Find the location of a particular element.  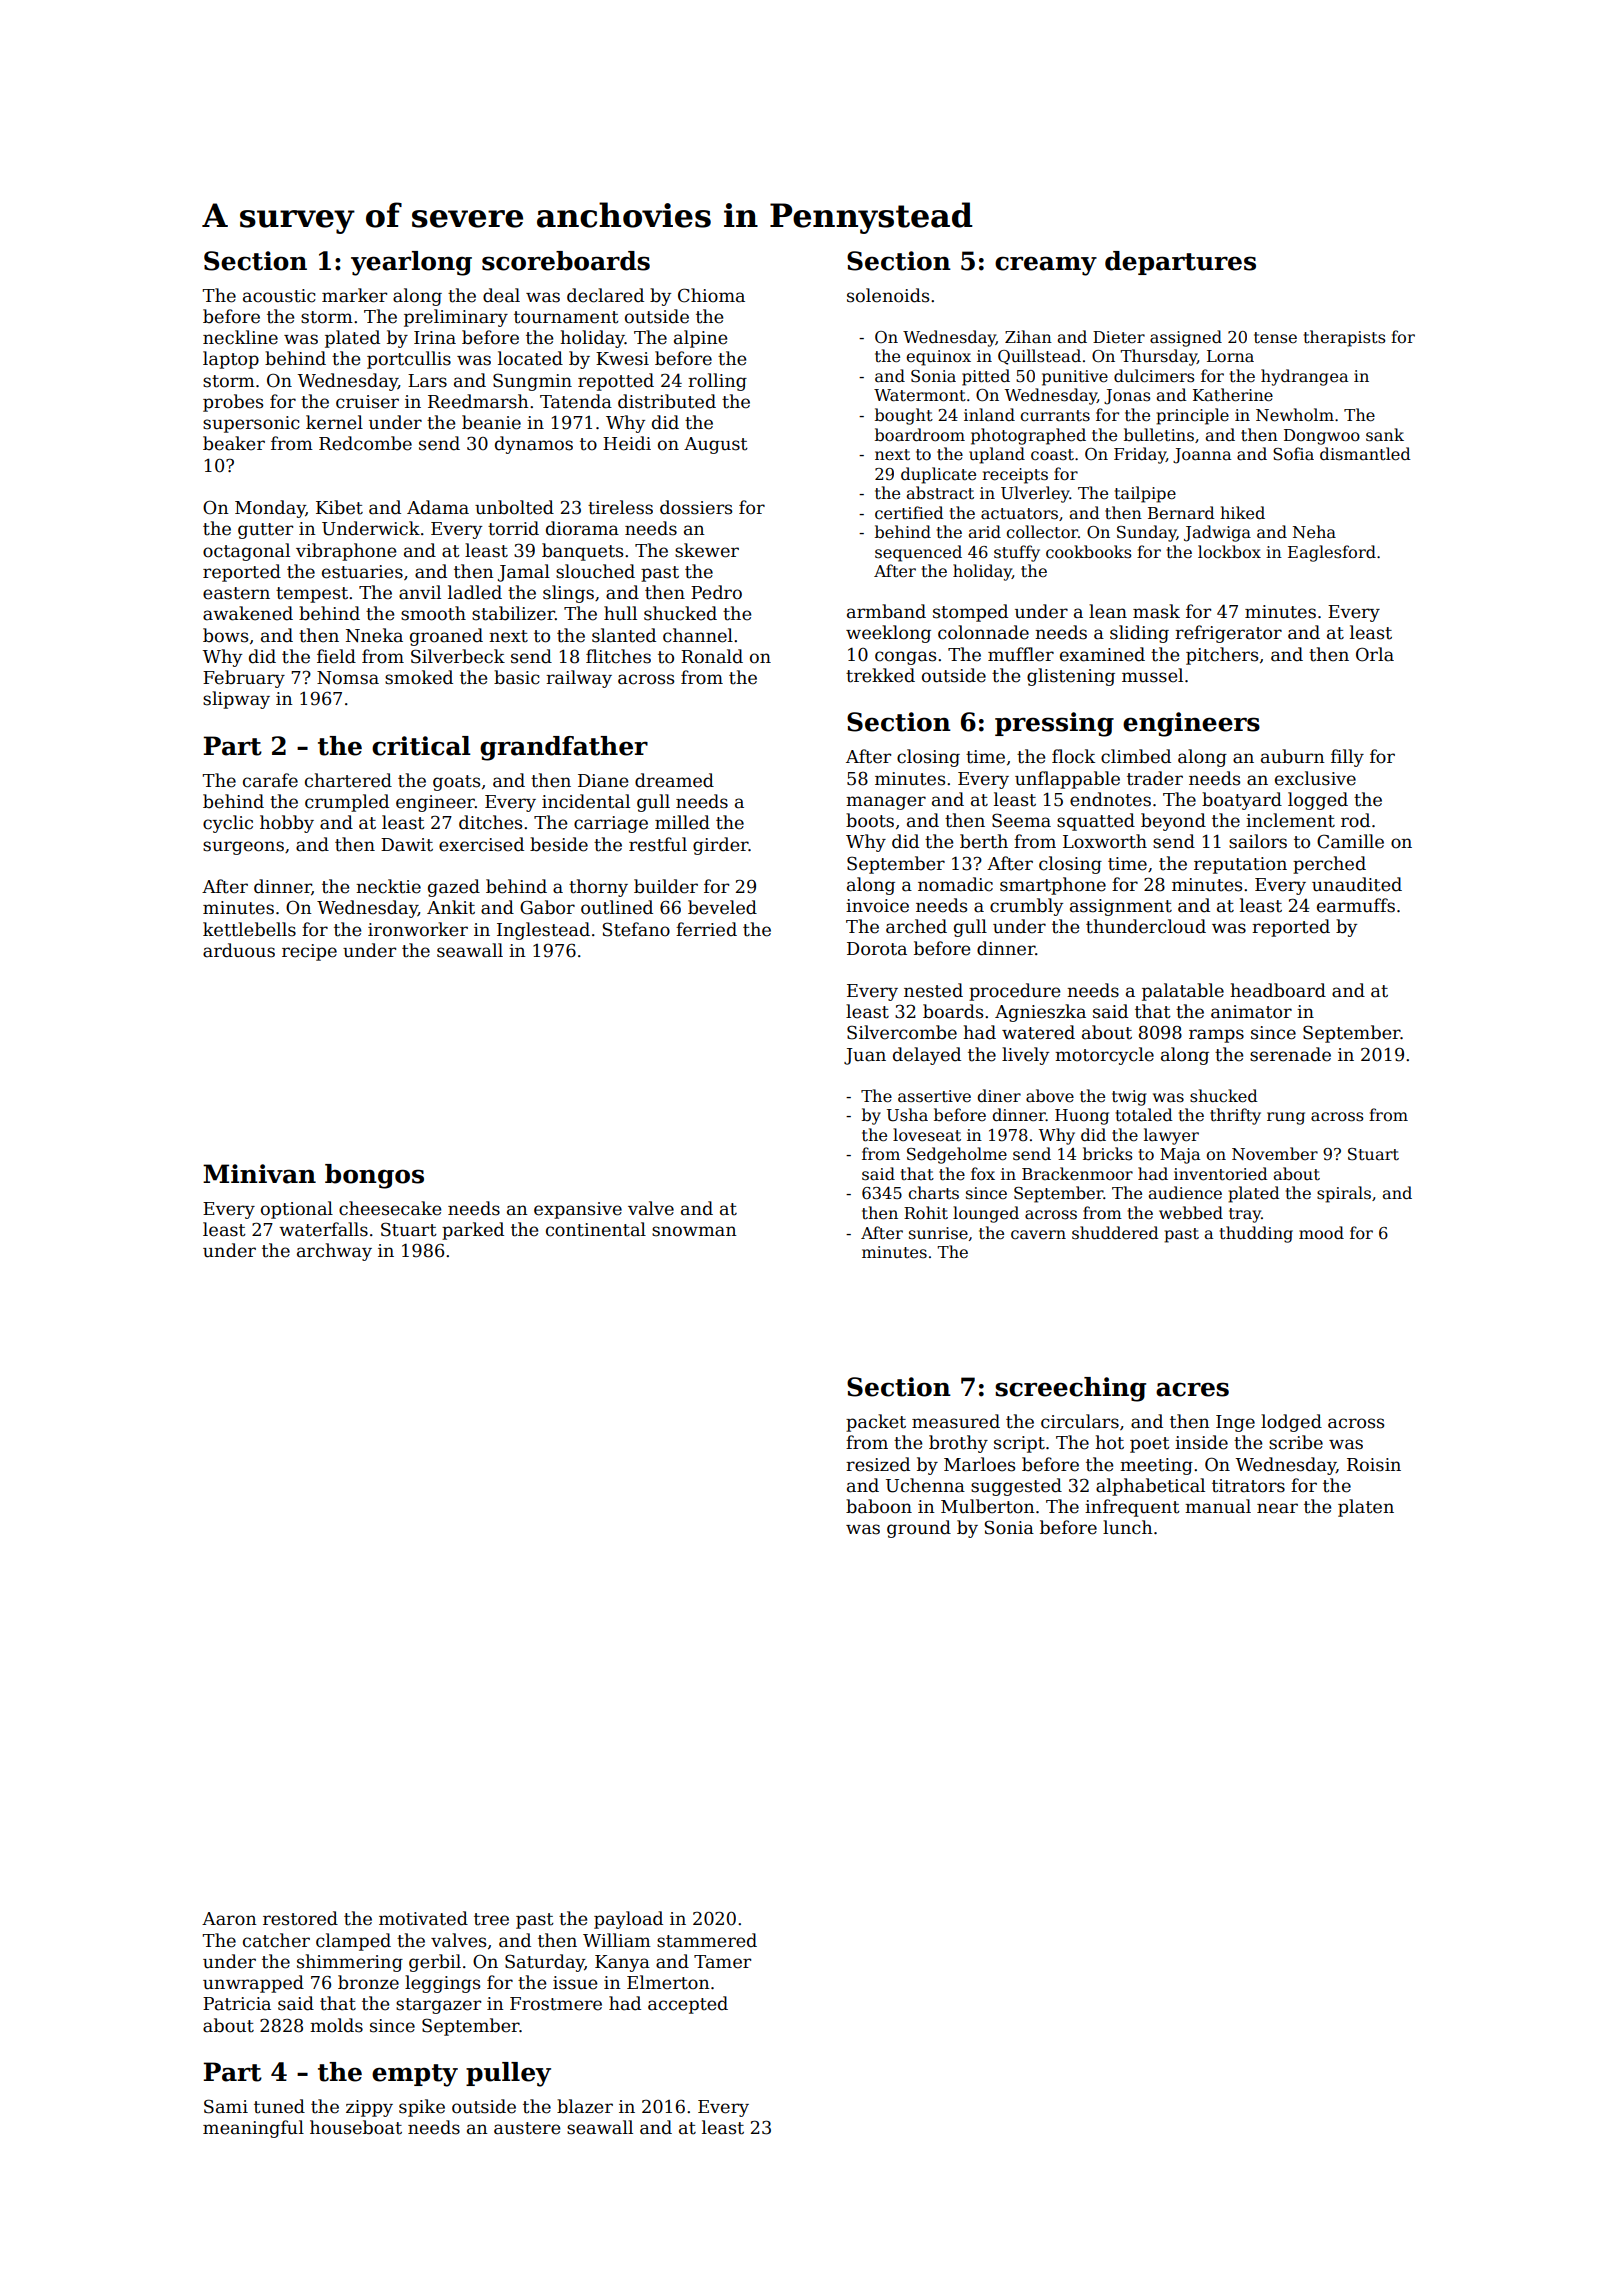

blazer is located at coordinates (585, 2106).
